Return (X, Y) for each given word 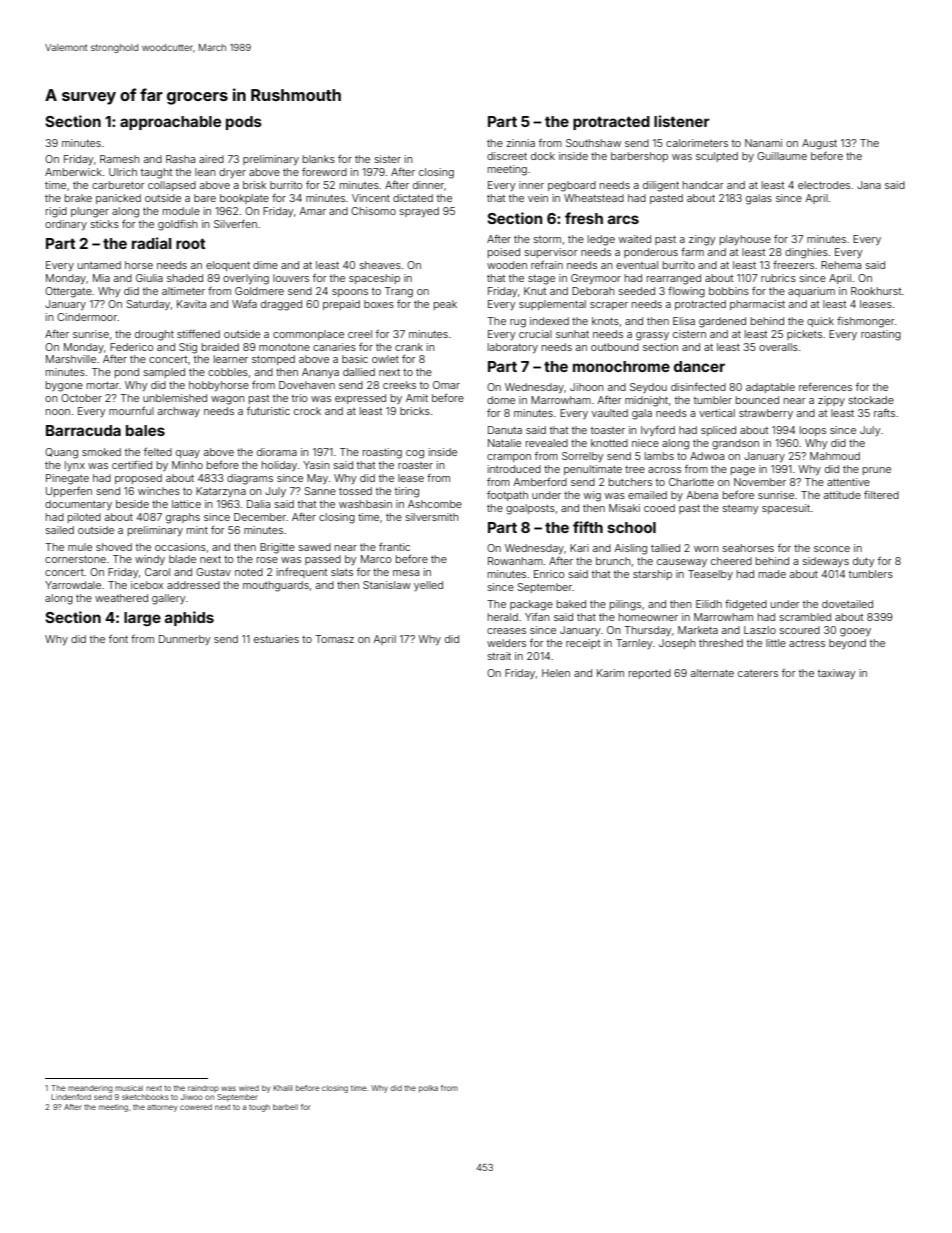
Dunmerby (185, 640)
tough (259, 1108)
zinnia (520, 143)
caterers (758, 673)
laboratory (513, 348)
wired (249, 1088)
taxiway (837, 674)
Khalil (283, 1088)
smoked (101, 452)
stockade (871, 400)
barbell (285, 1107)
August (819, 144)
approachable (170, 123)
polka (428, 1089)
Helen (556, 673)
